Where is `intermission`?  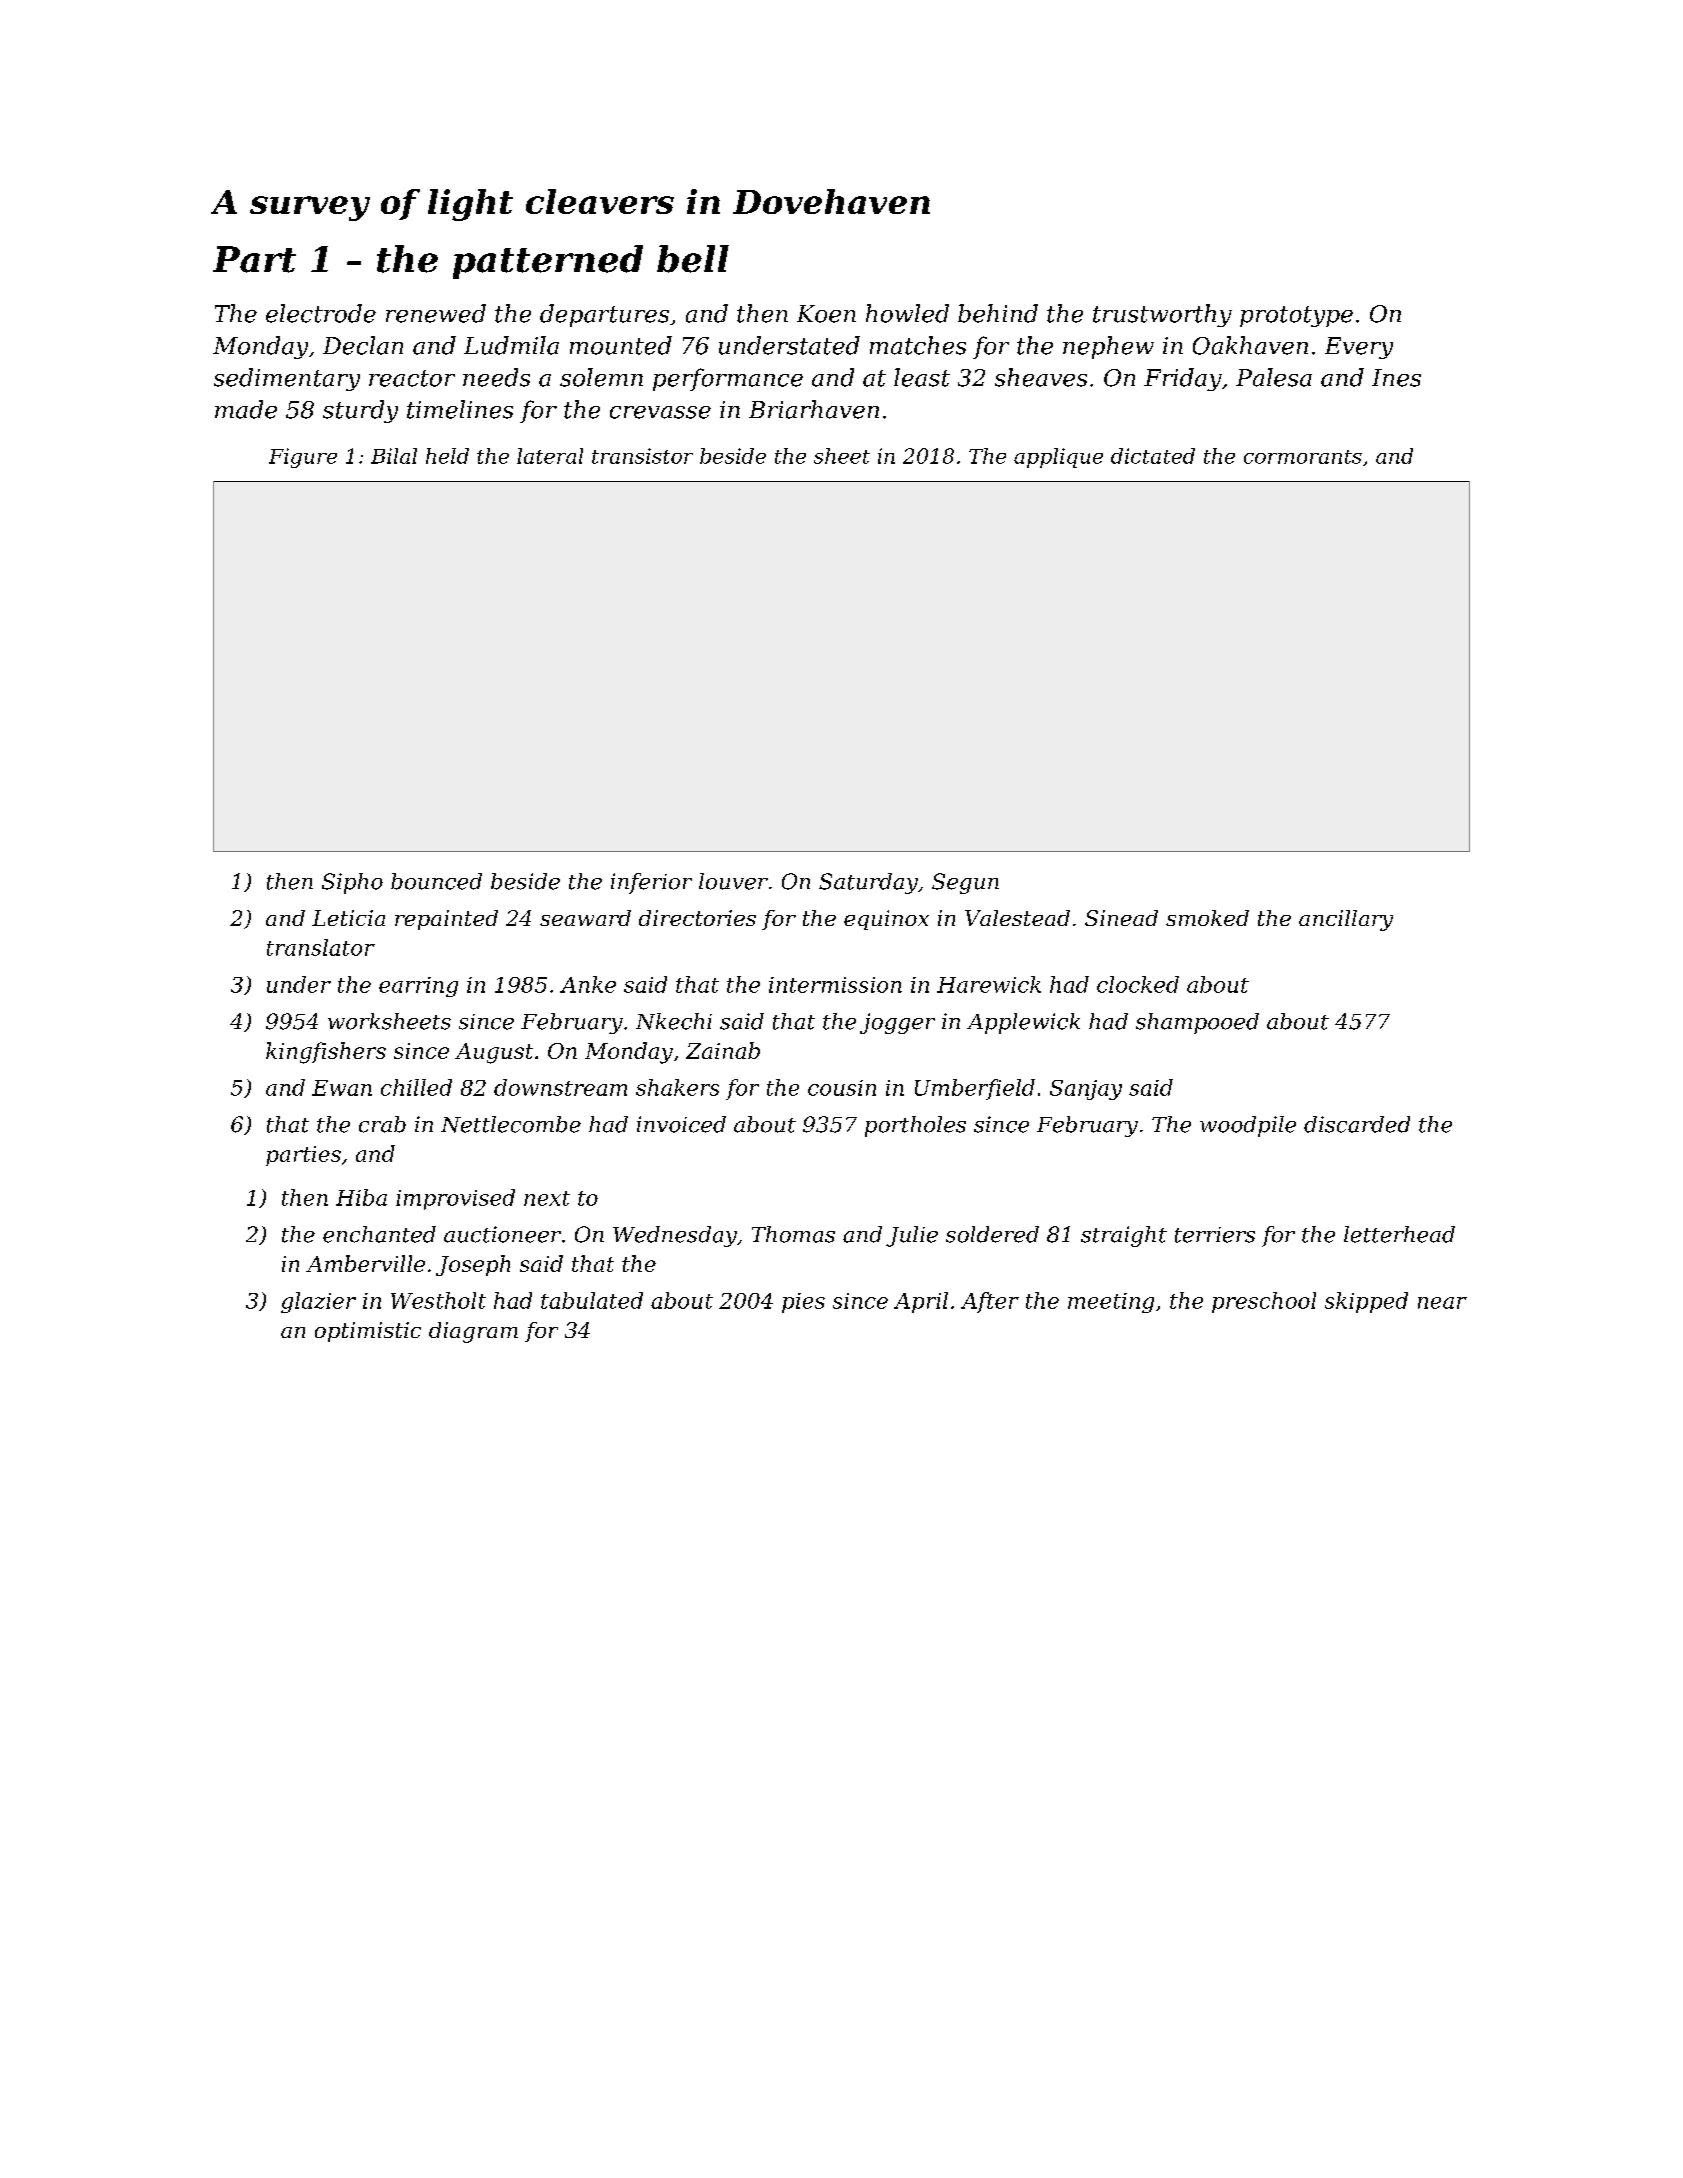
intermission is located at coordinates (835, 985).
